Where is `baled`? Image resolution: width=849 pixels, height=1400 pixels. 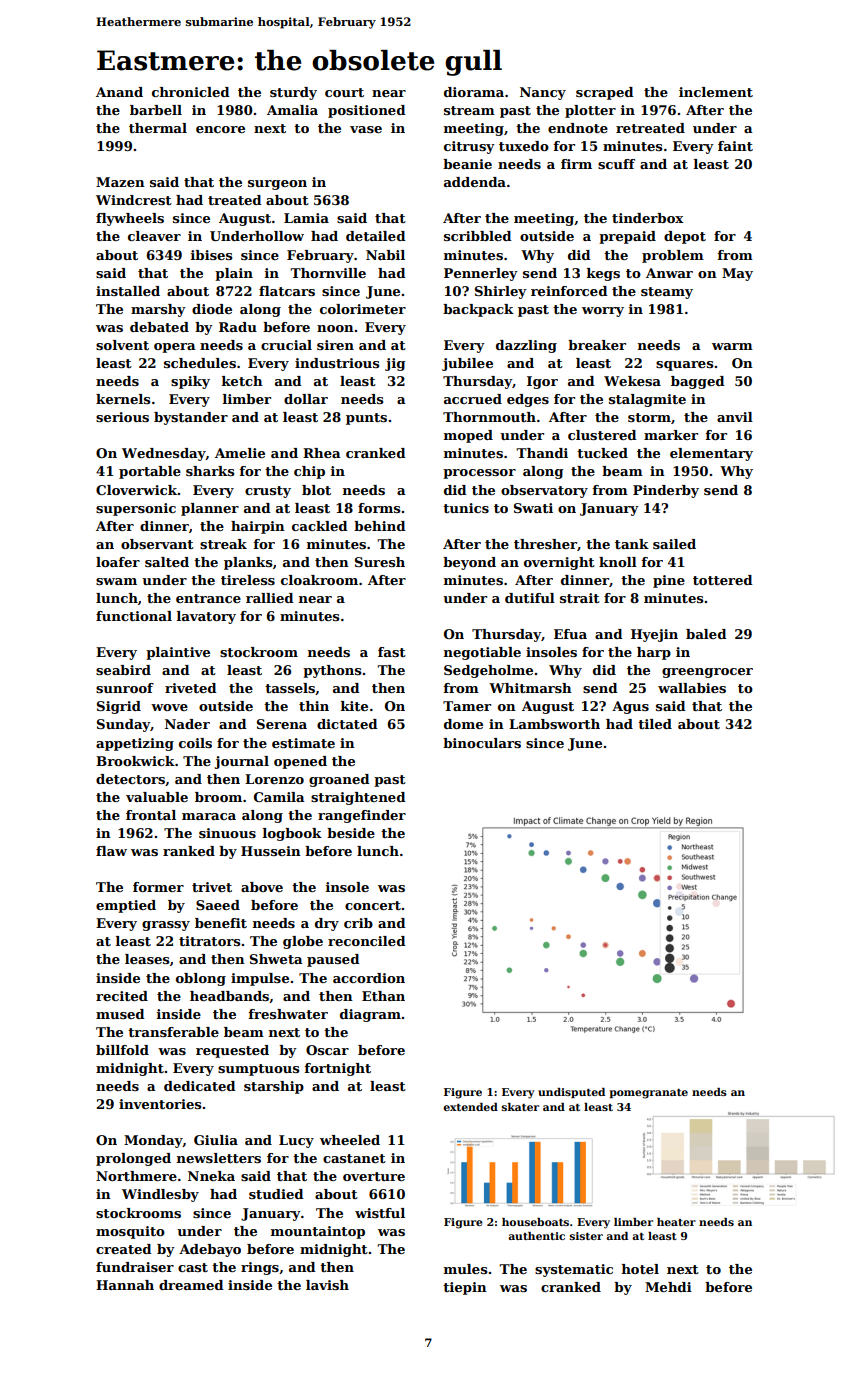
baled is located at coordinates (706, 634).
